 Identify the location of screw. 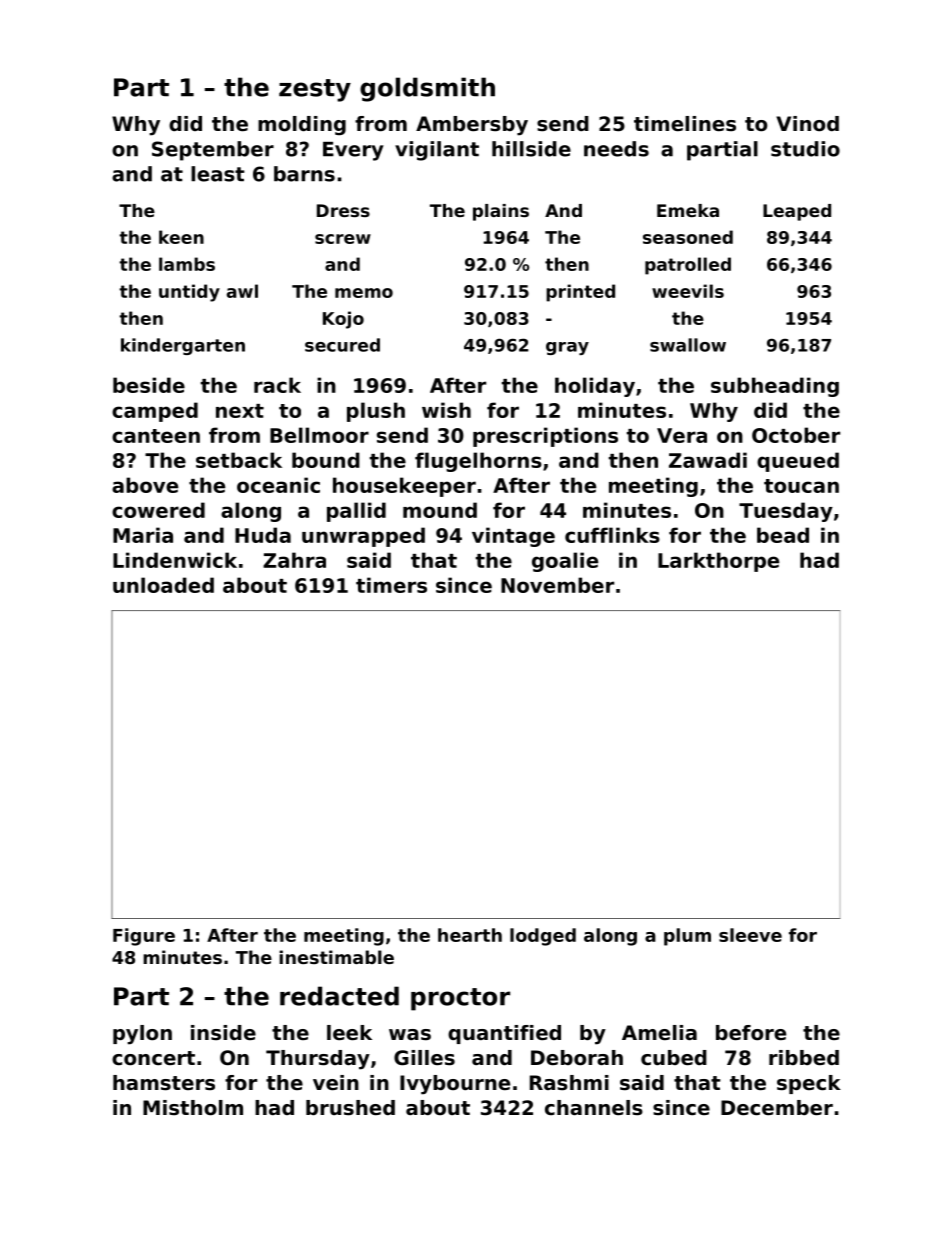
(343, 239).
